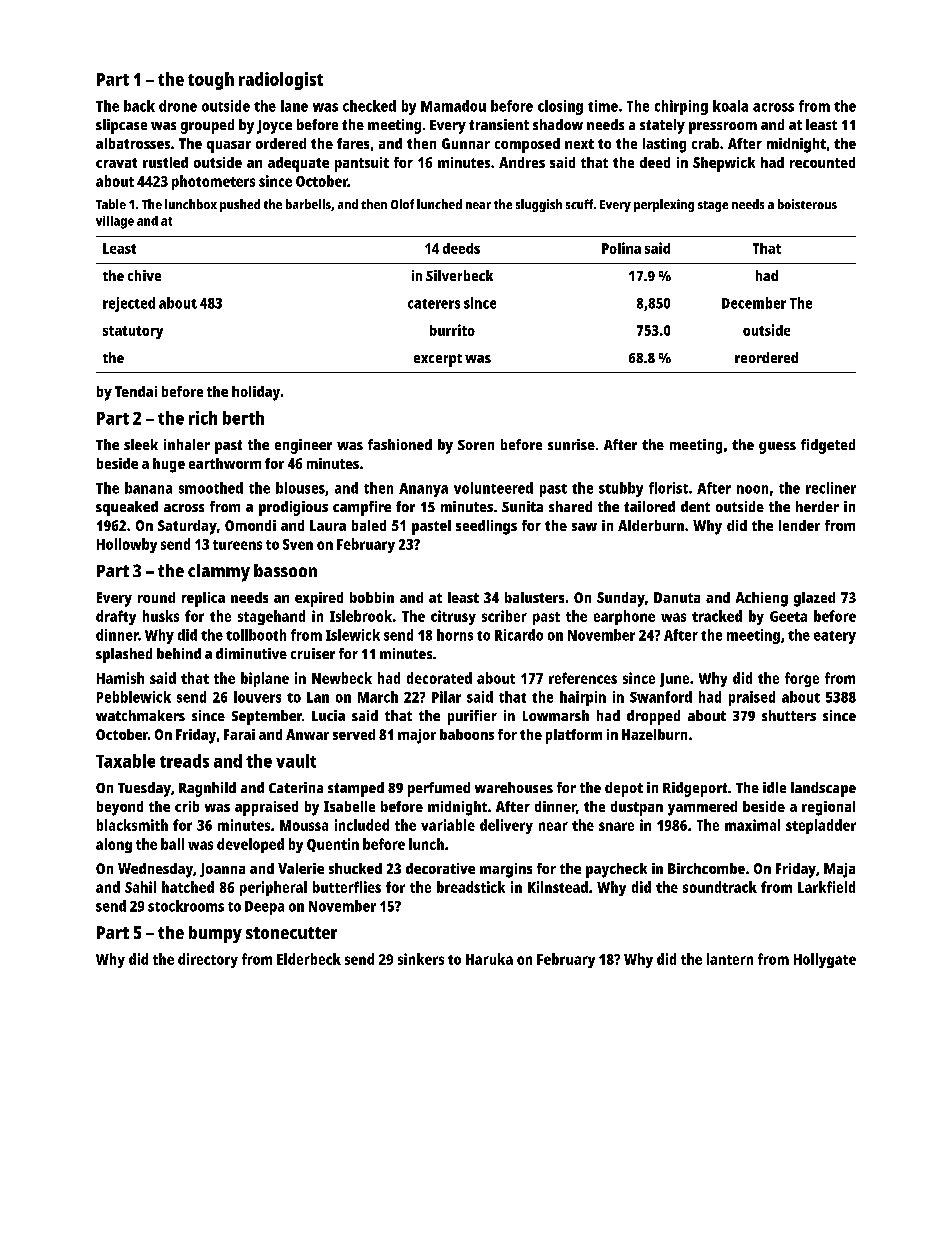  What do you see at coordinates (799, 525) in the screenshot?
I see `lender` at bounding box center [799, 525].
